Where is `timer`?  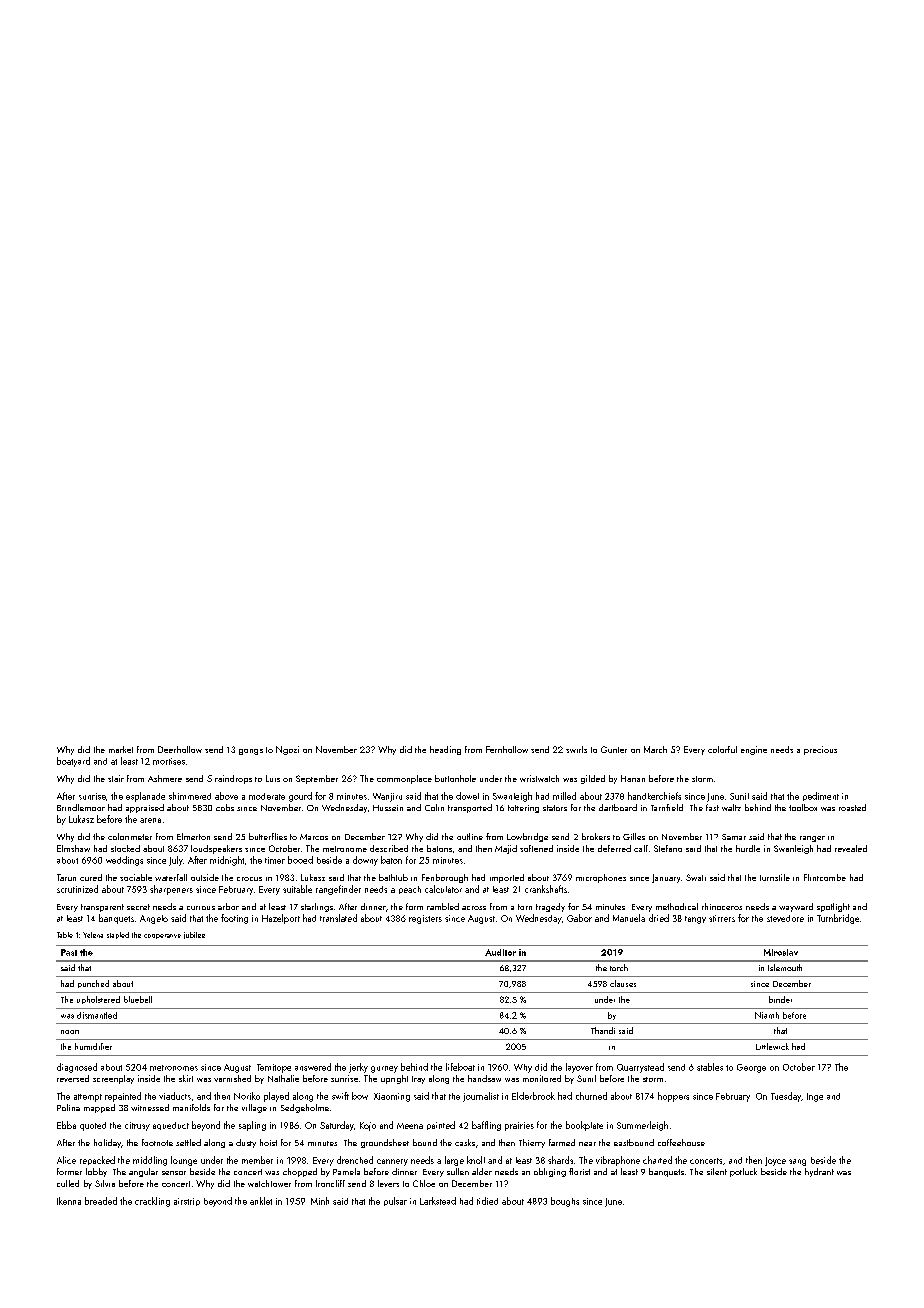
timer is located at coordinates (275, 860).
